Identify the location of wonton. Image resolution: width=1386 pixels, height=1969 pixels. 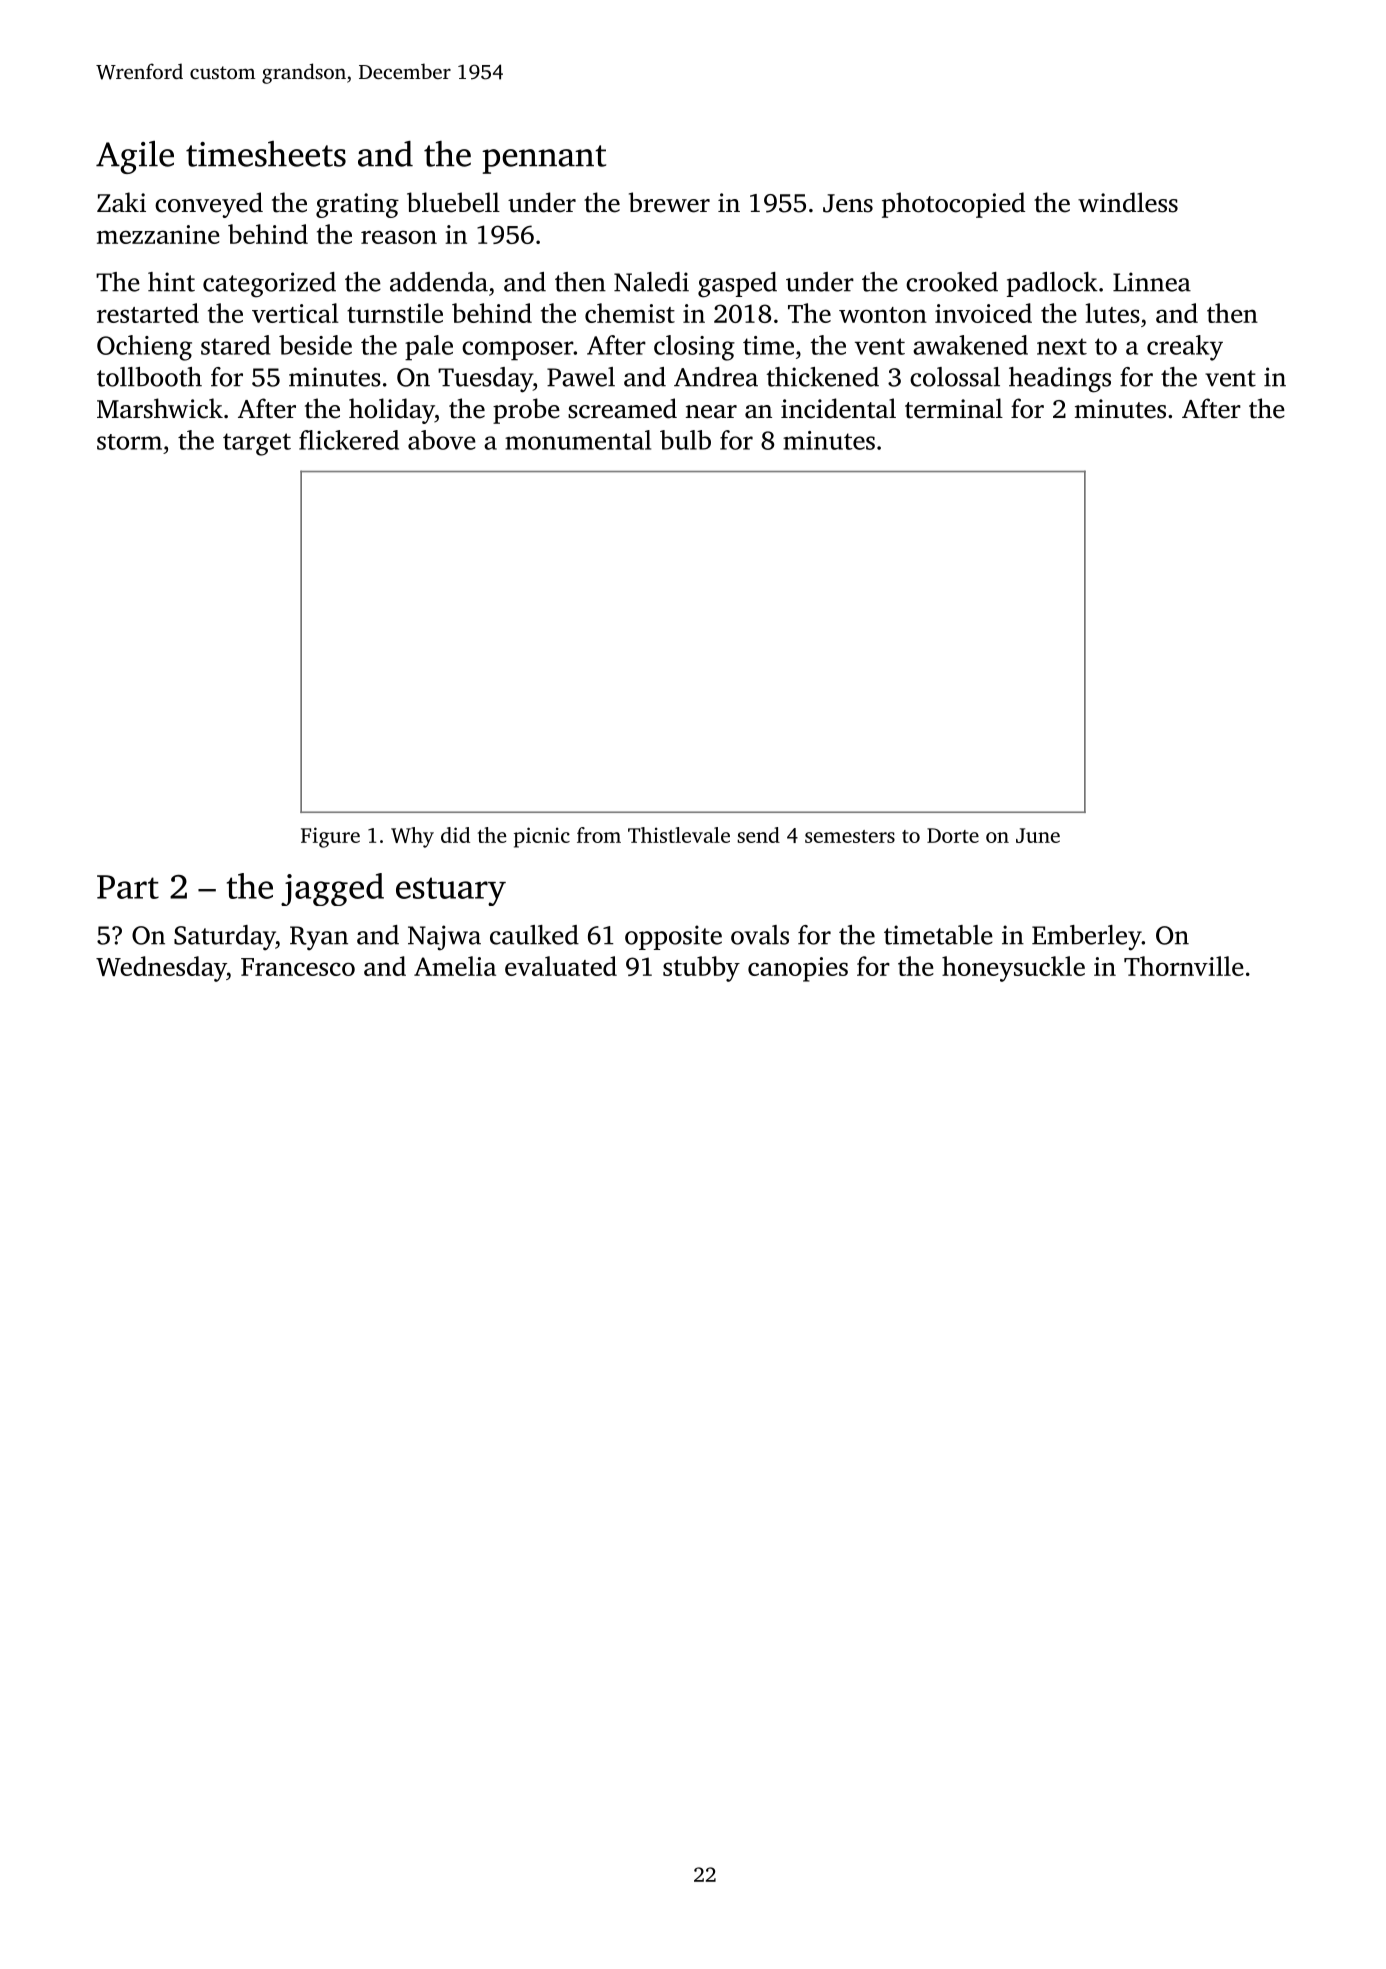
(883, 315).
